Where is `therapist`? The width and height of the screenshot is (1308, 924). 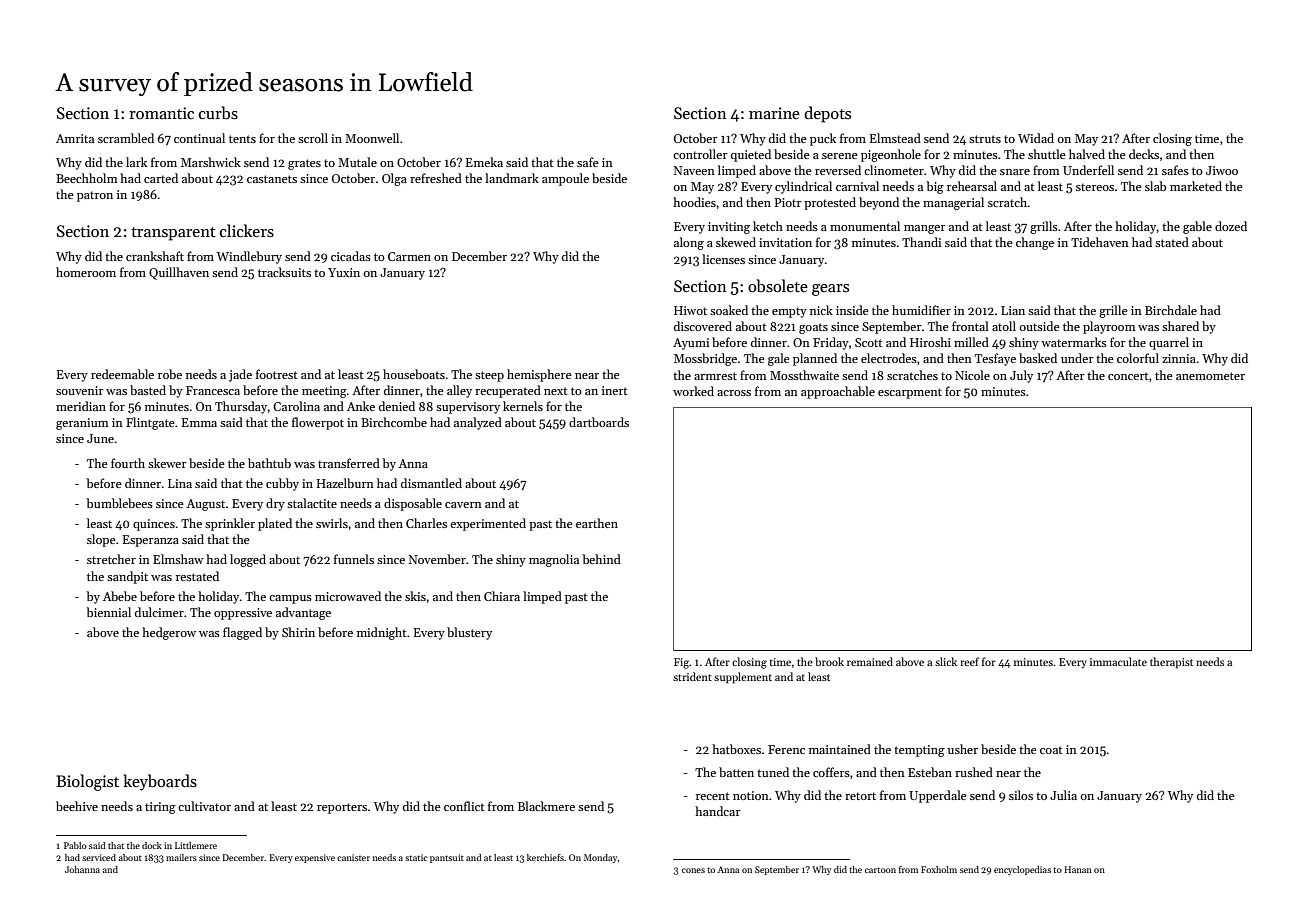 therapist is located at coordinates (1171, 663).
